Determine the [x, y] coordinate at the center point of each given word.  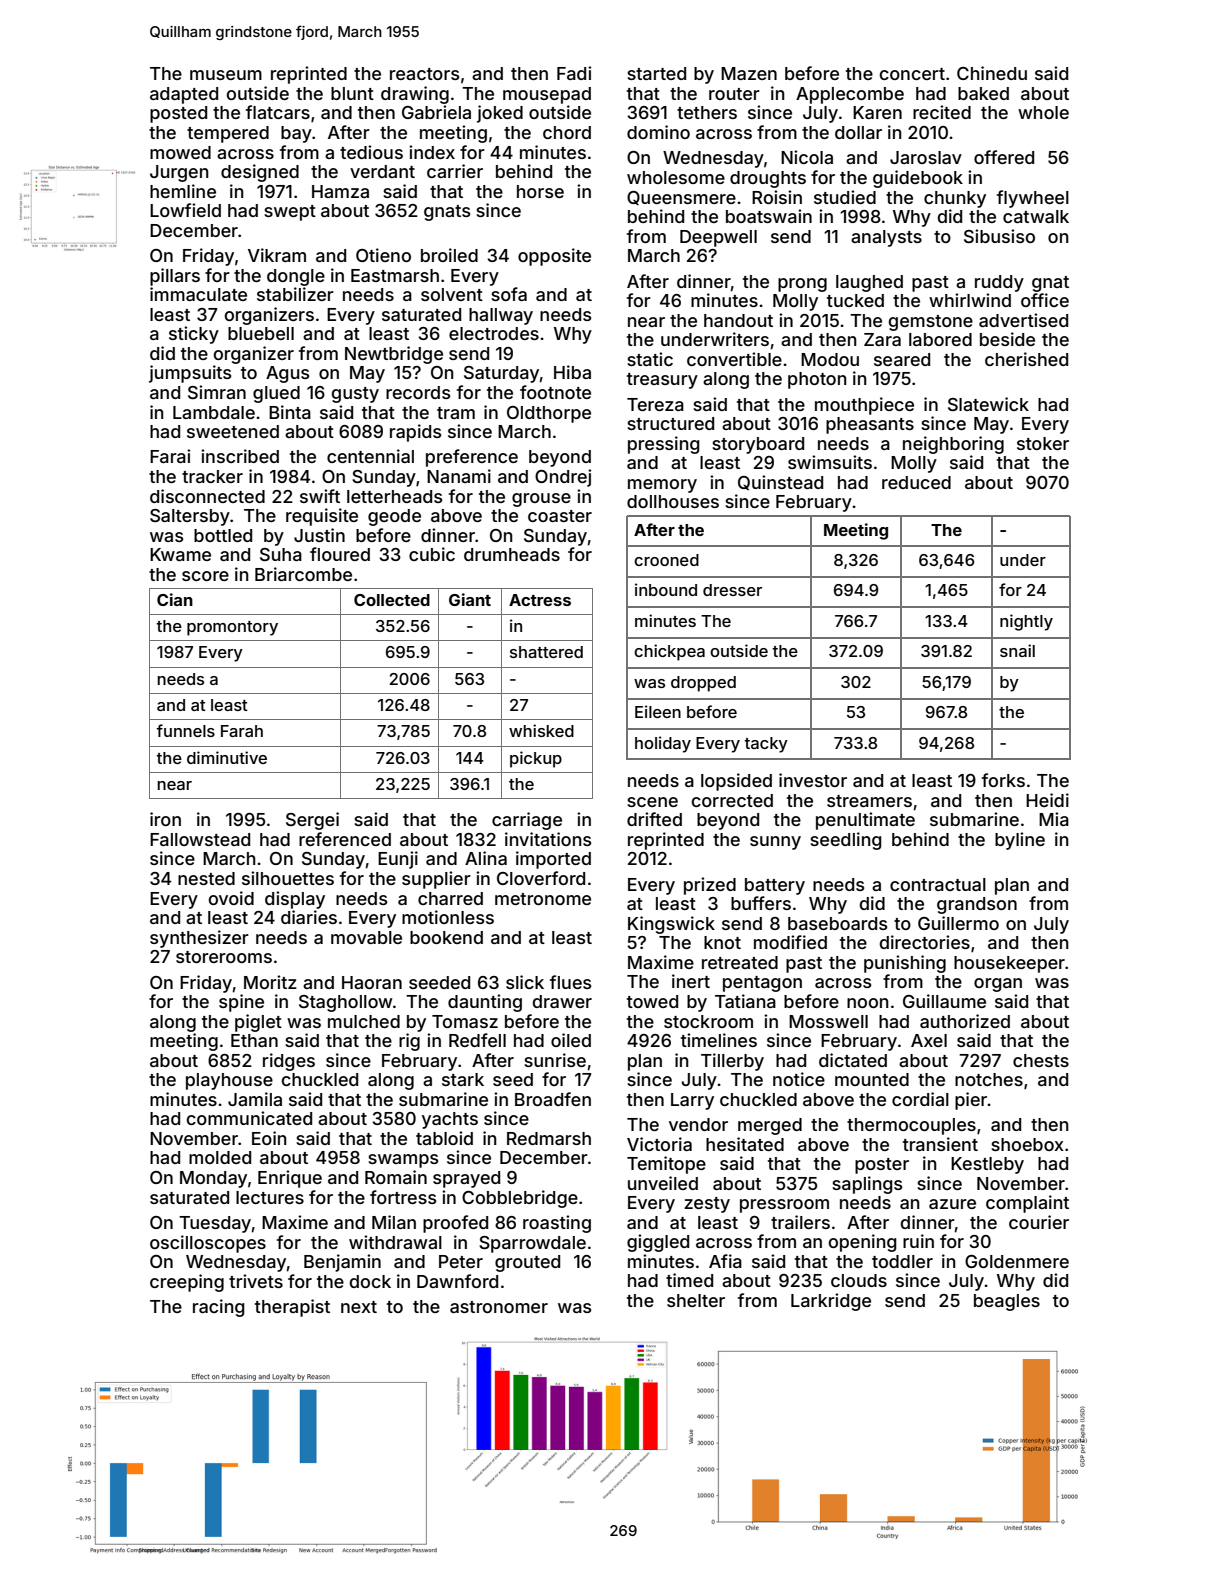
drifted [654, 819]
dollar [858, 132]
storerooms [224, 957]
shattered [546, 652]
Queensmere [681, 198]
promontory [232, 628]
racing [218, 1308]
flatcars [278, 112]
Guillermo [958, 923]
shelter [696, 1300]
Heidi [1047, 800]
